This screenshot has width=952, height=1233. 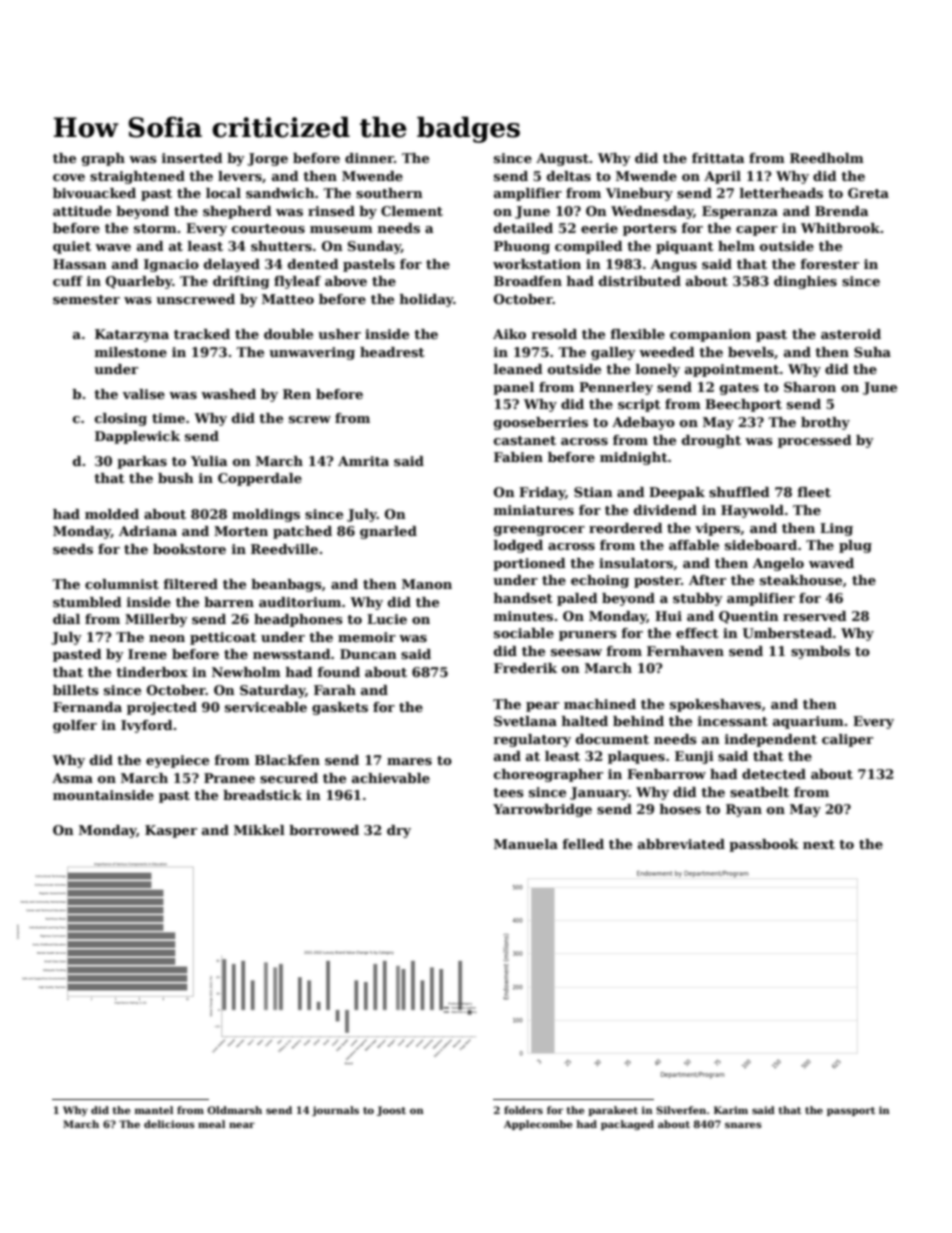 I want to click on Fabien, so click(x=518, y=457).
